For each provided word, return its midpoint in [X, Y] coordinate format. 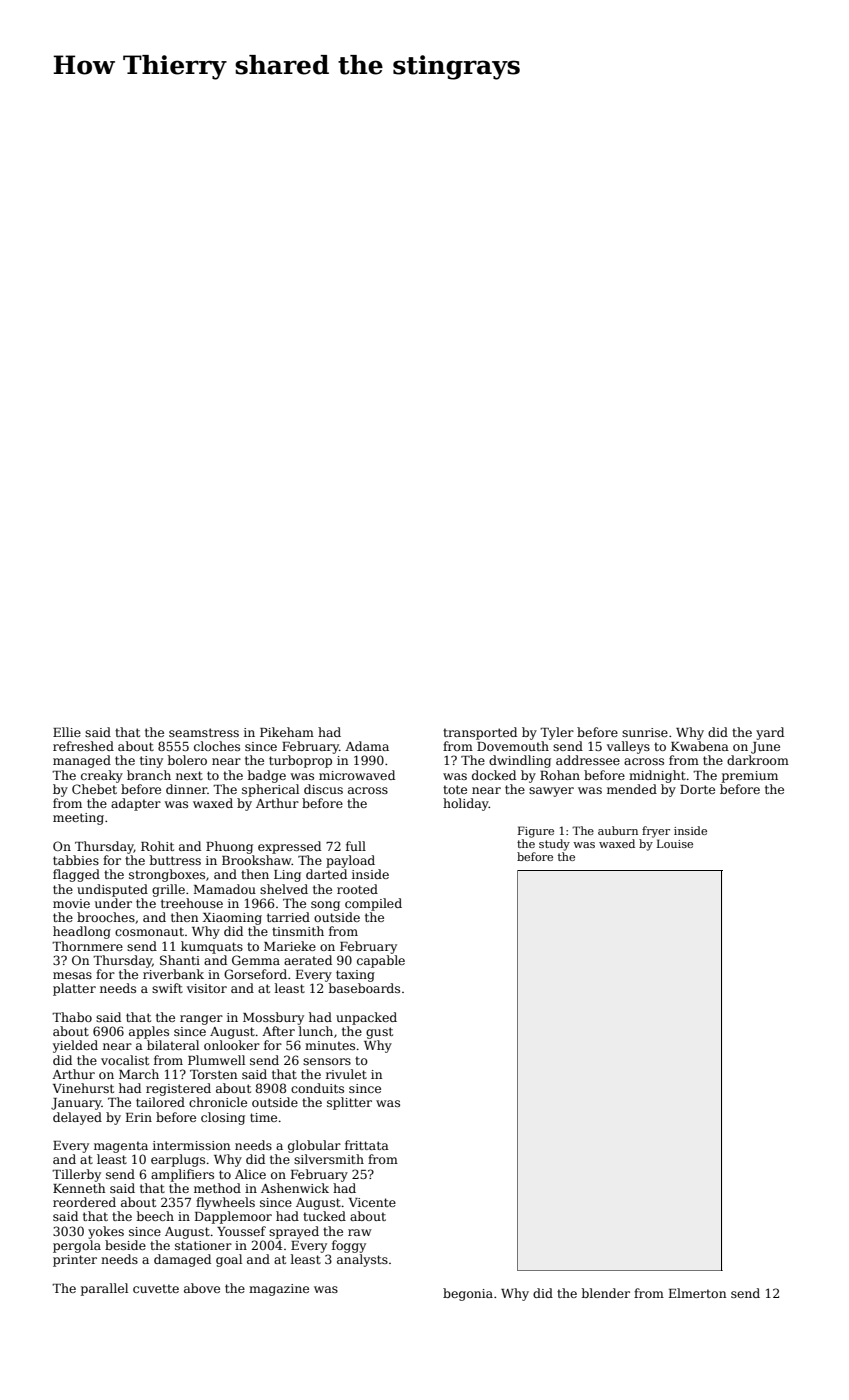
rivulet [346, 1074]
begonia [468, 1294]
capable [381, 961]
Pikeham [287, 732]
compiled [373, 904]
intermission [191, 1145]
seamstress [204, 732]
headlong [82, 932]
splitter [349, 1103]
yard [770, 733]
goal [229, 1260]
